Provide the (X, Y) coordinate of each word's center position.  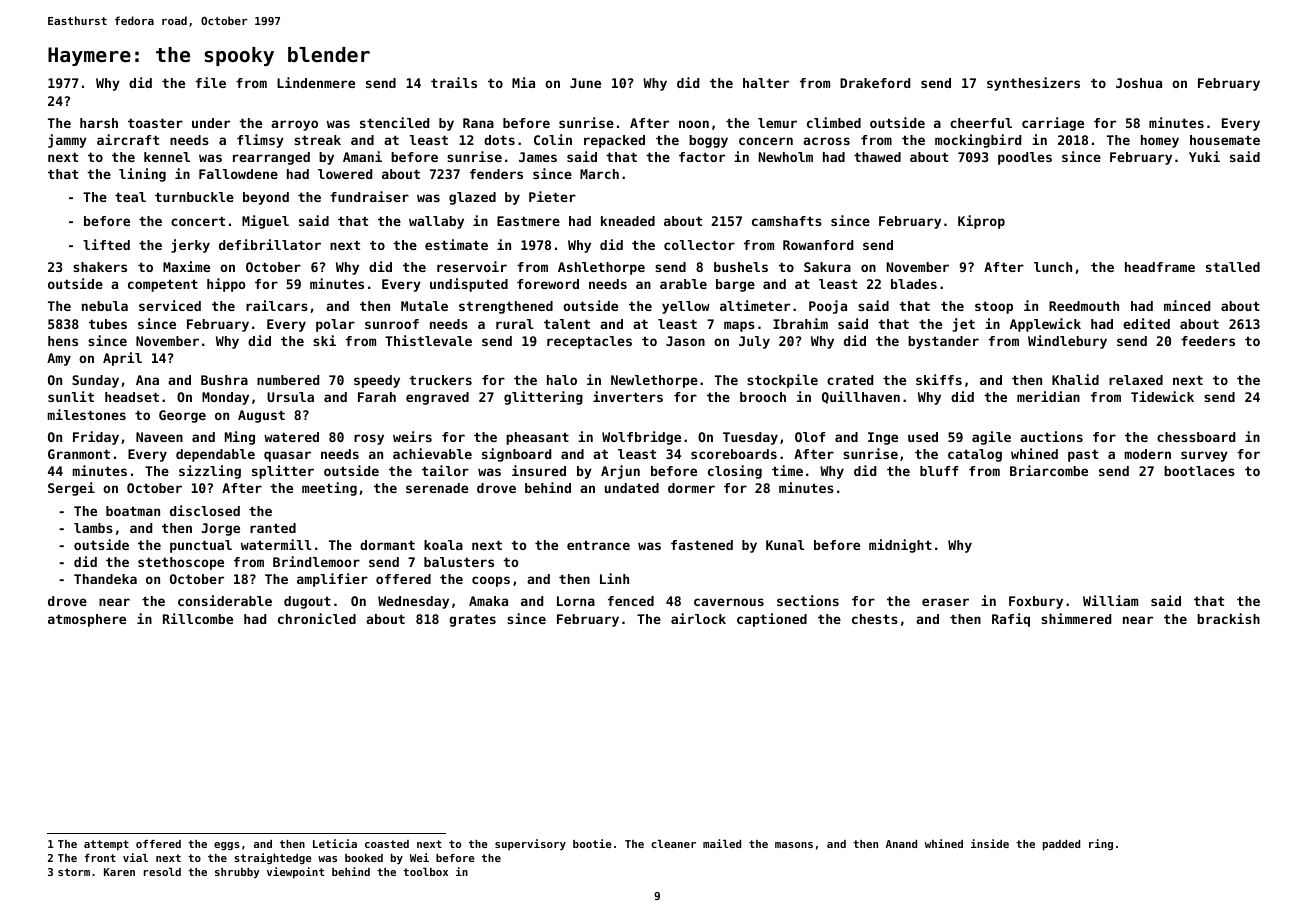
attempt (106, 845)
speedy (377, 381)
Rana (478, 123)
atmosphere (87, 620)
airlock (698, 618)
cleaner (673, 844)
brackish (1228, 618)
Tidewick (1162, 396)
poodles (1025, 158)
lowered (345, 174)
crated (850, 380)
